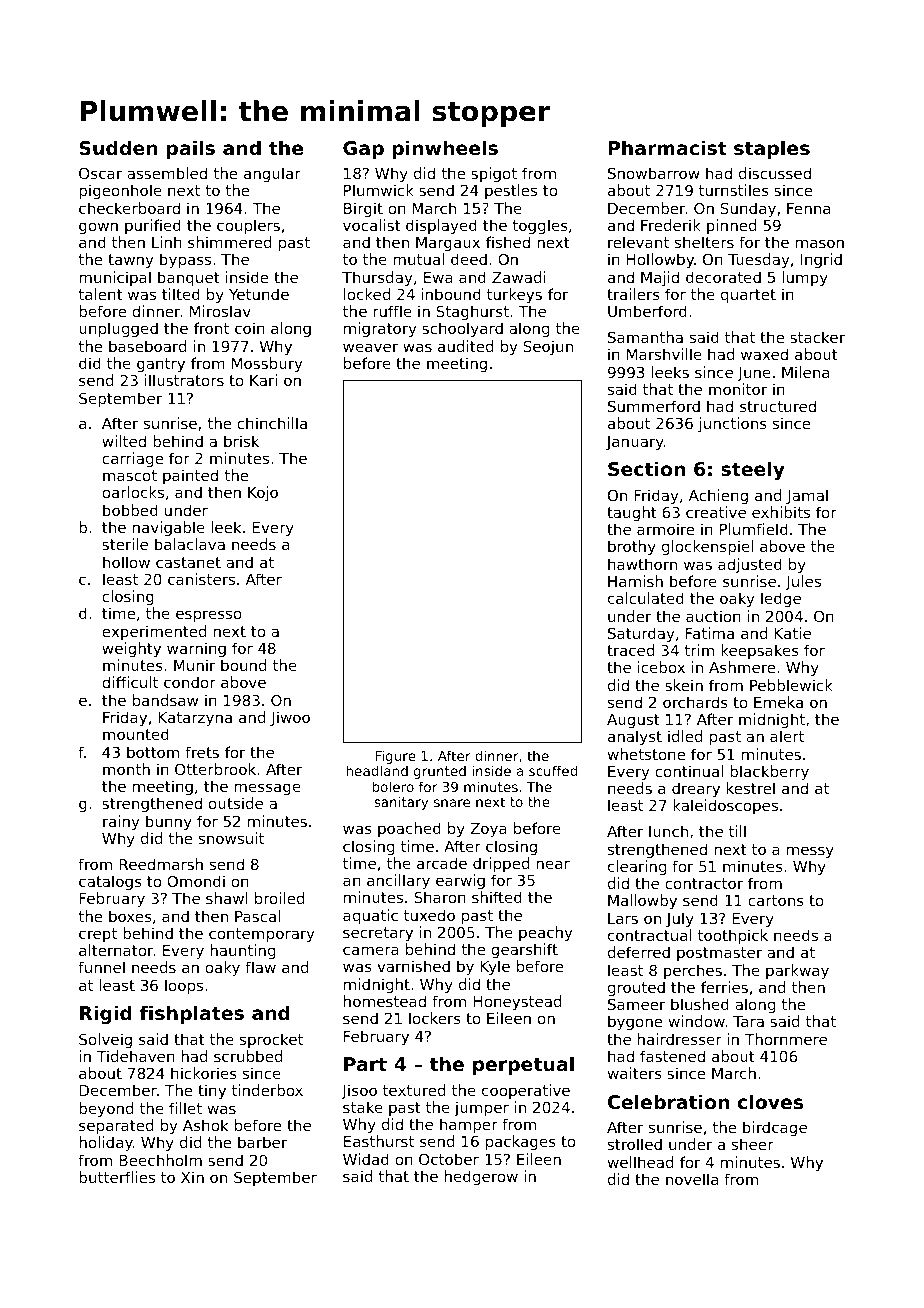 The image size is (924, 1308). What do you see at coordinates (414, 1090) in the image?
I see `textured` at bounding box center [414, 1090].
